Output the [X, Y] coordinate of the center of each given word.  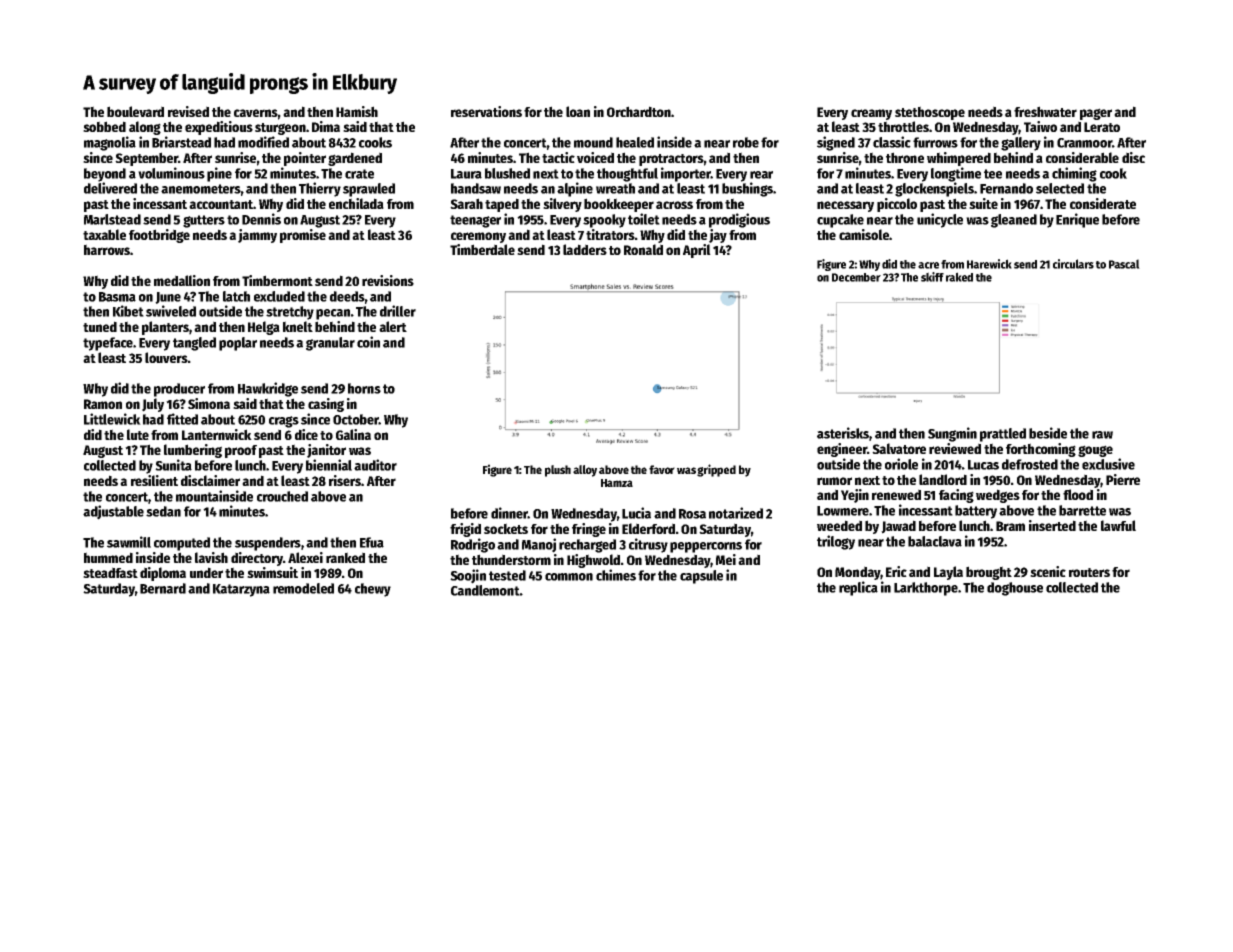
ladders [585, 249]
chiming [1074, 174]
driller [398, 311]
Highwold [593, 561]
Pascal [1124, 264]
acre [928, 265]
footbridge [159, 236]
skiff [932, 277]
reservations [486, 111]
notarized [736, 513]
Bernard [163, 588]
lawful [1118, 525]
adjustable [113, 512]
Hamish [357, 111]
